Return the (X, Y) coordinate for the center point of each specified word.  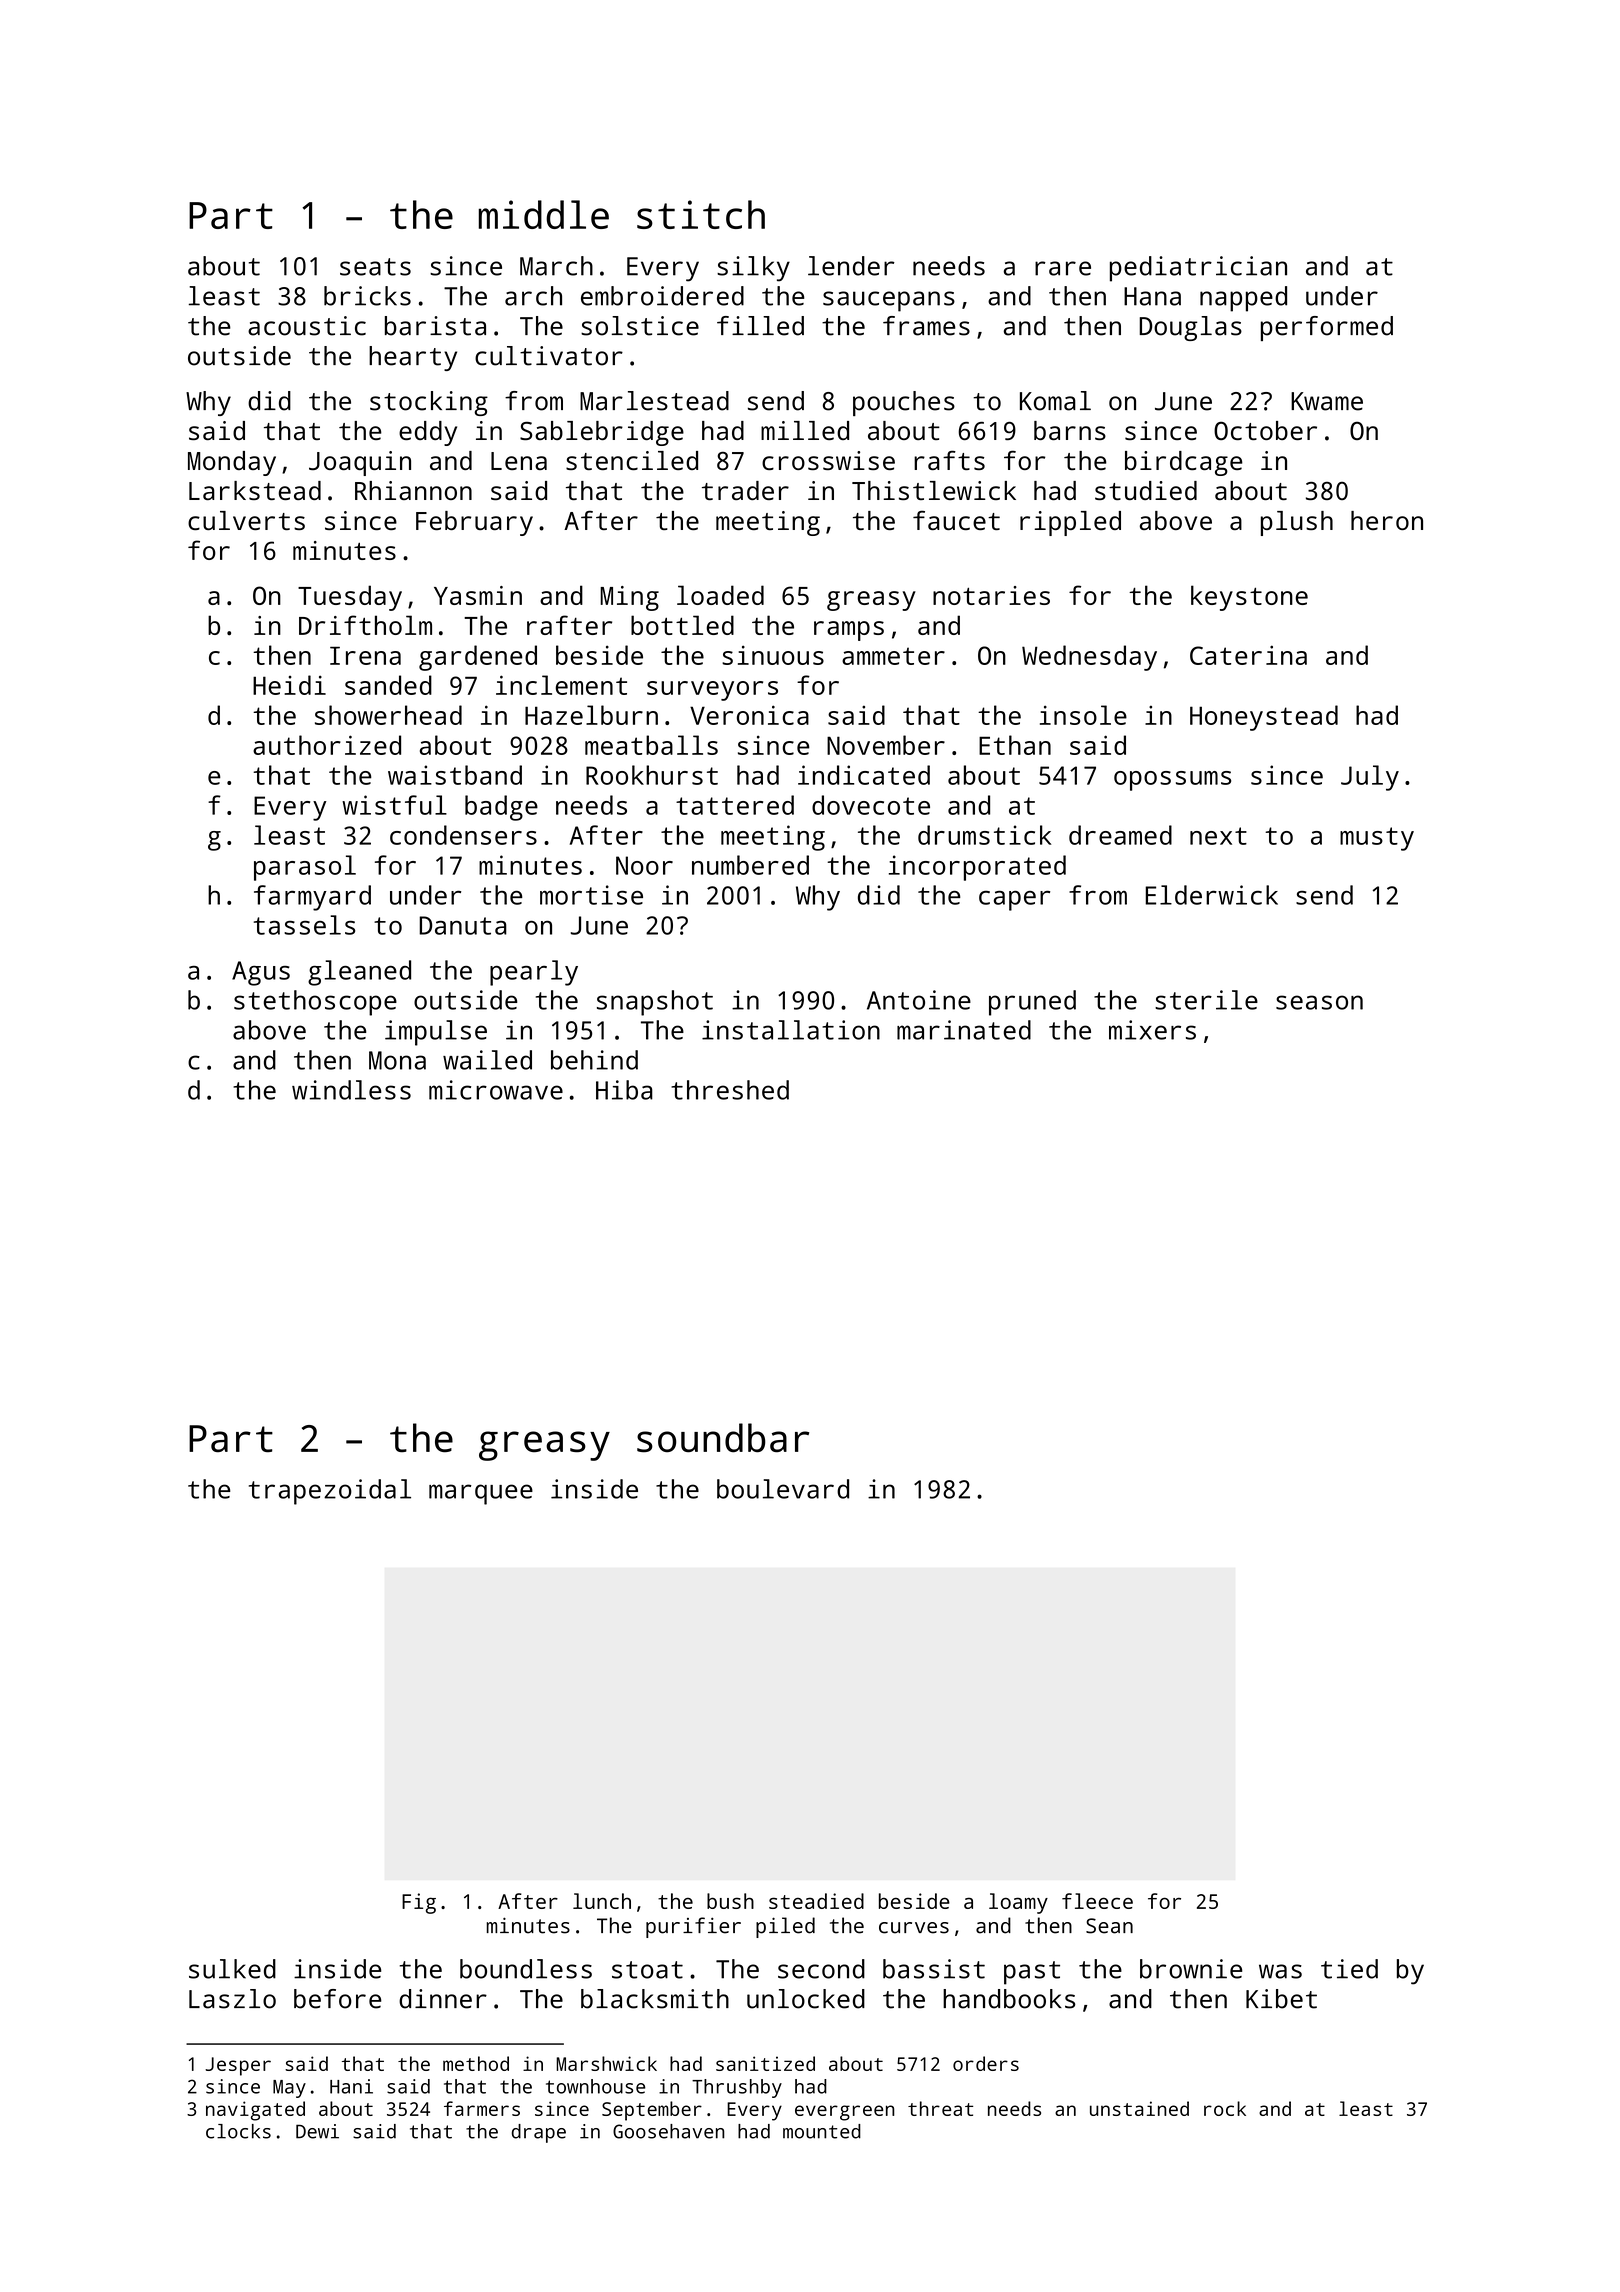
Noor (644, 865)
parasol (305, 868)
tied (1349, 1969)
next (1218, 836)
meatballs (651, 745)
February (474, 523)
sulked (232, 1969)
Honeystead (1264, 718)
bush (730, 1901)
